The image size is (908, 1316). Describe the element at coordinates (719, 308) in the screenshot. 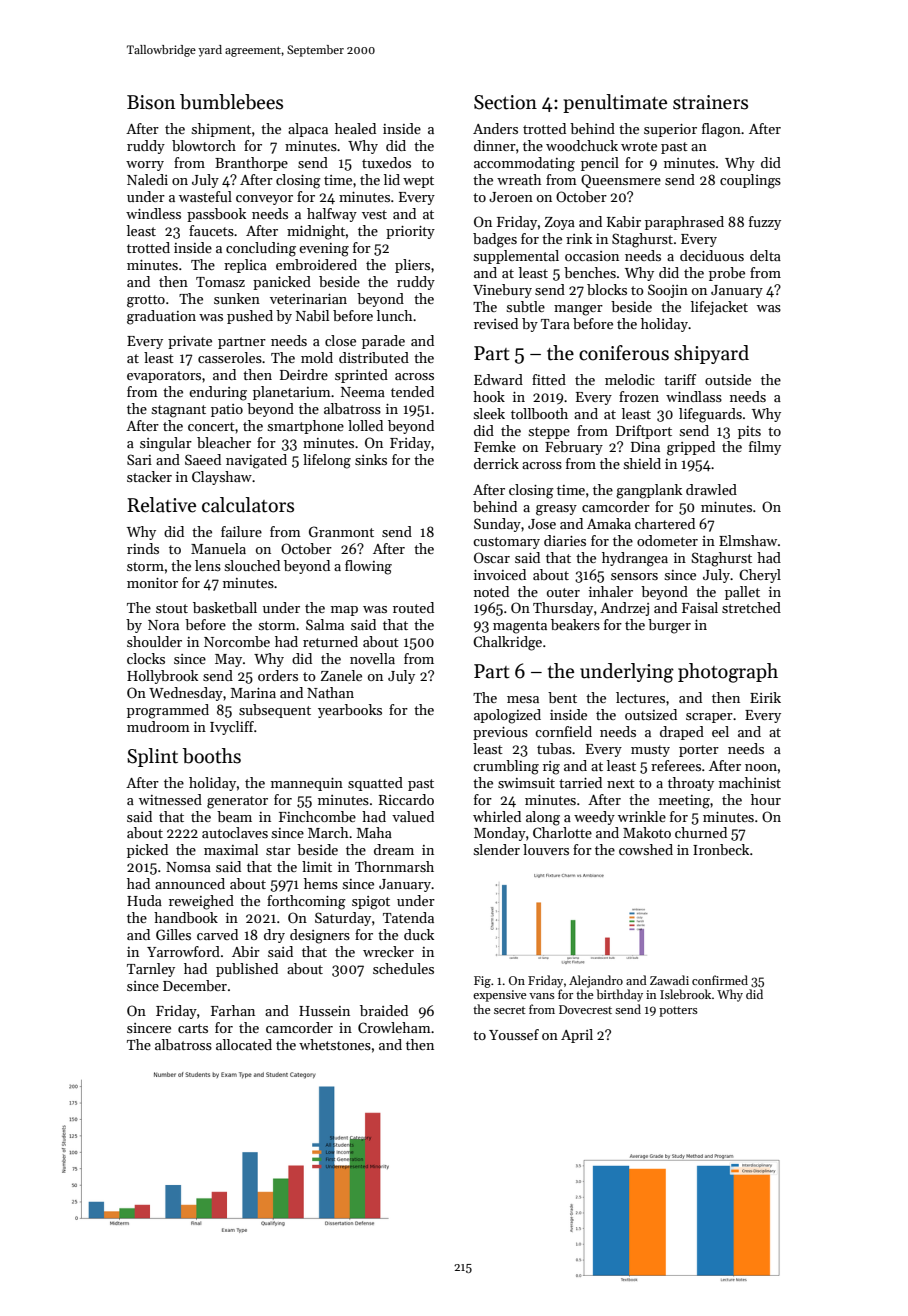

I see `lifejacket` at that location.
